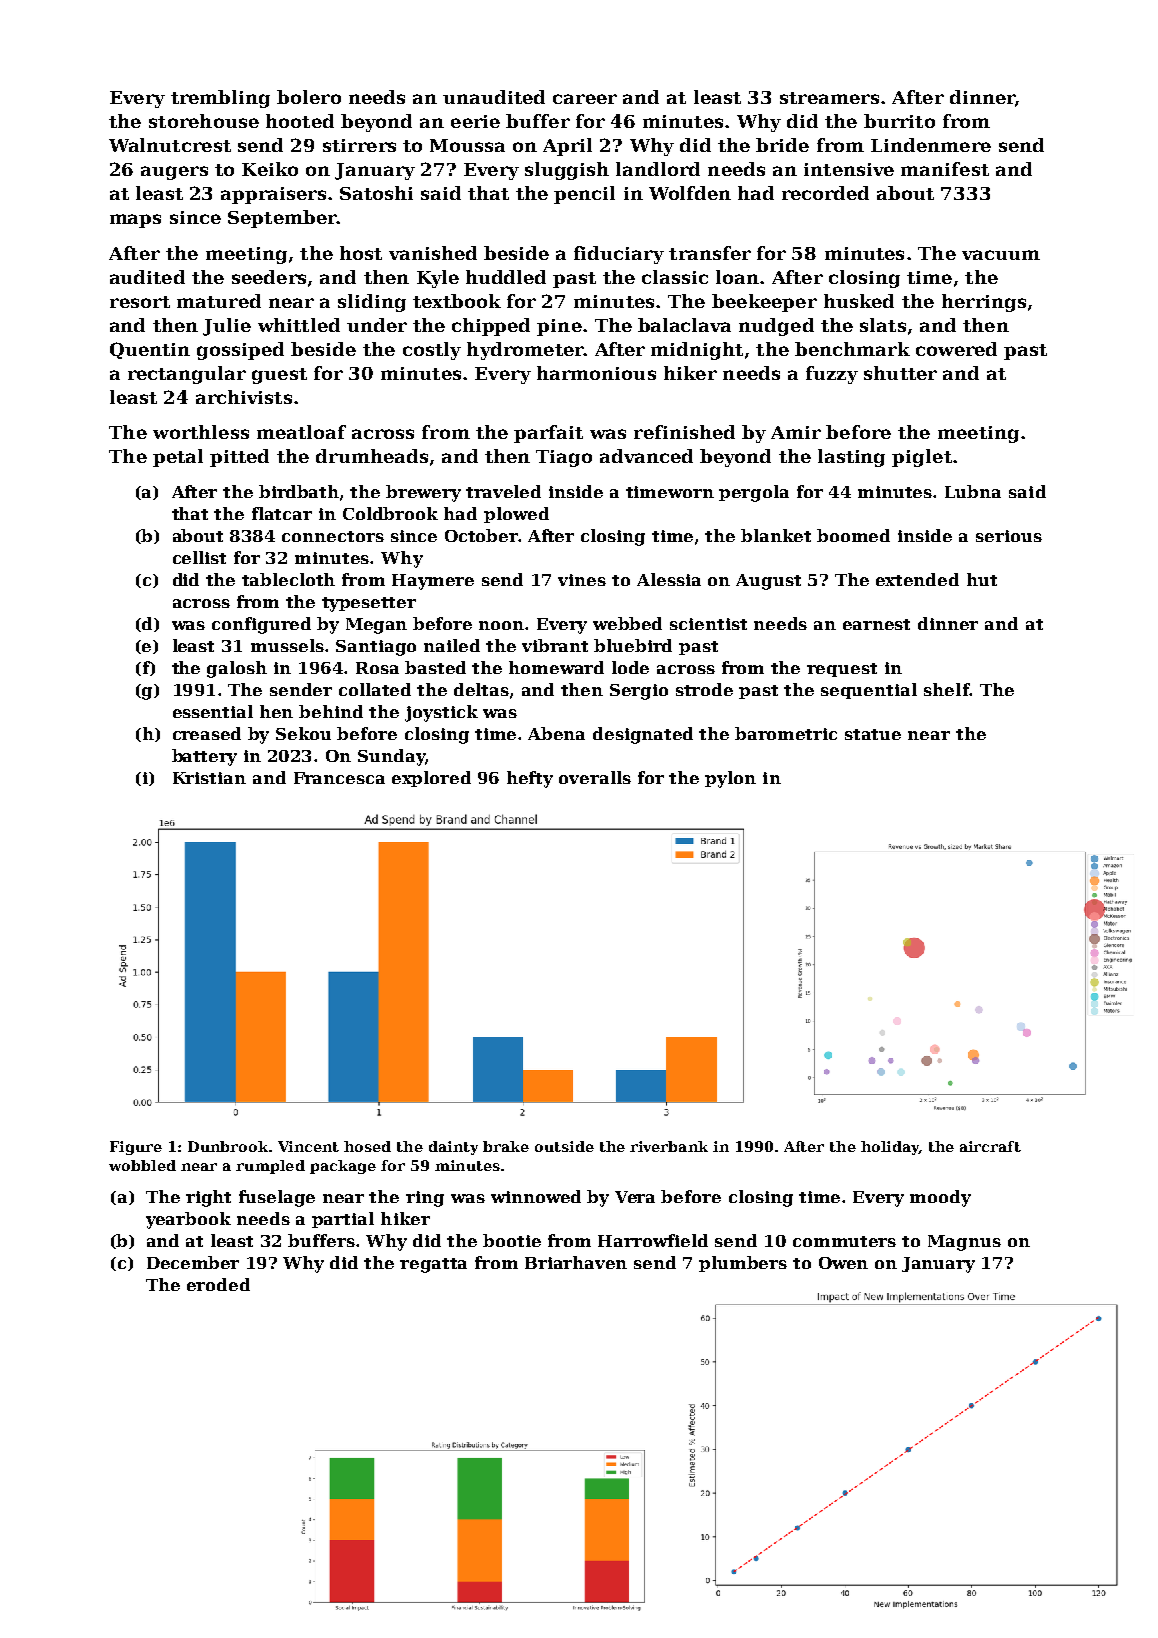 This document has width=1158, height=1638. Describe the element at coordinates (277, 1198) in the document. I see `fuselage` at that location.
